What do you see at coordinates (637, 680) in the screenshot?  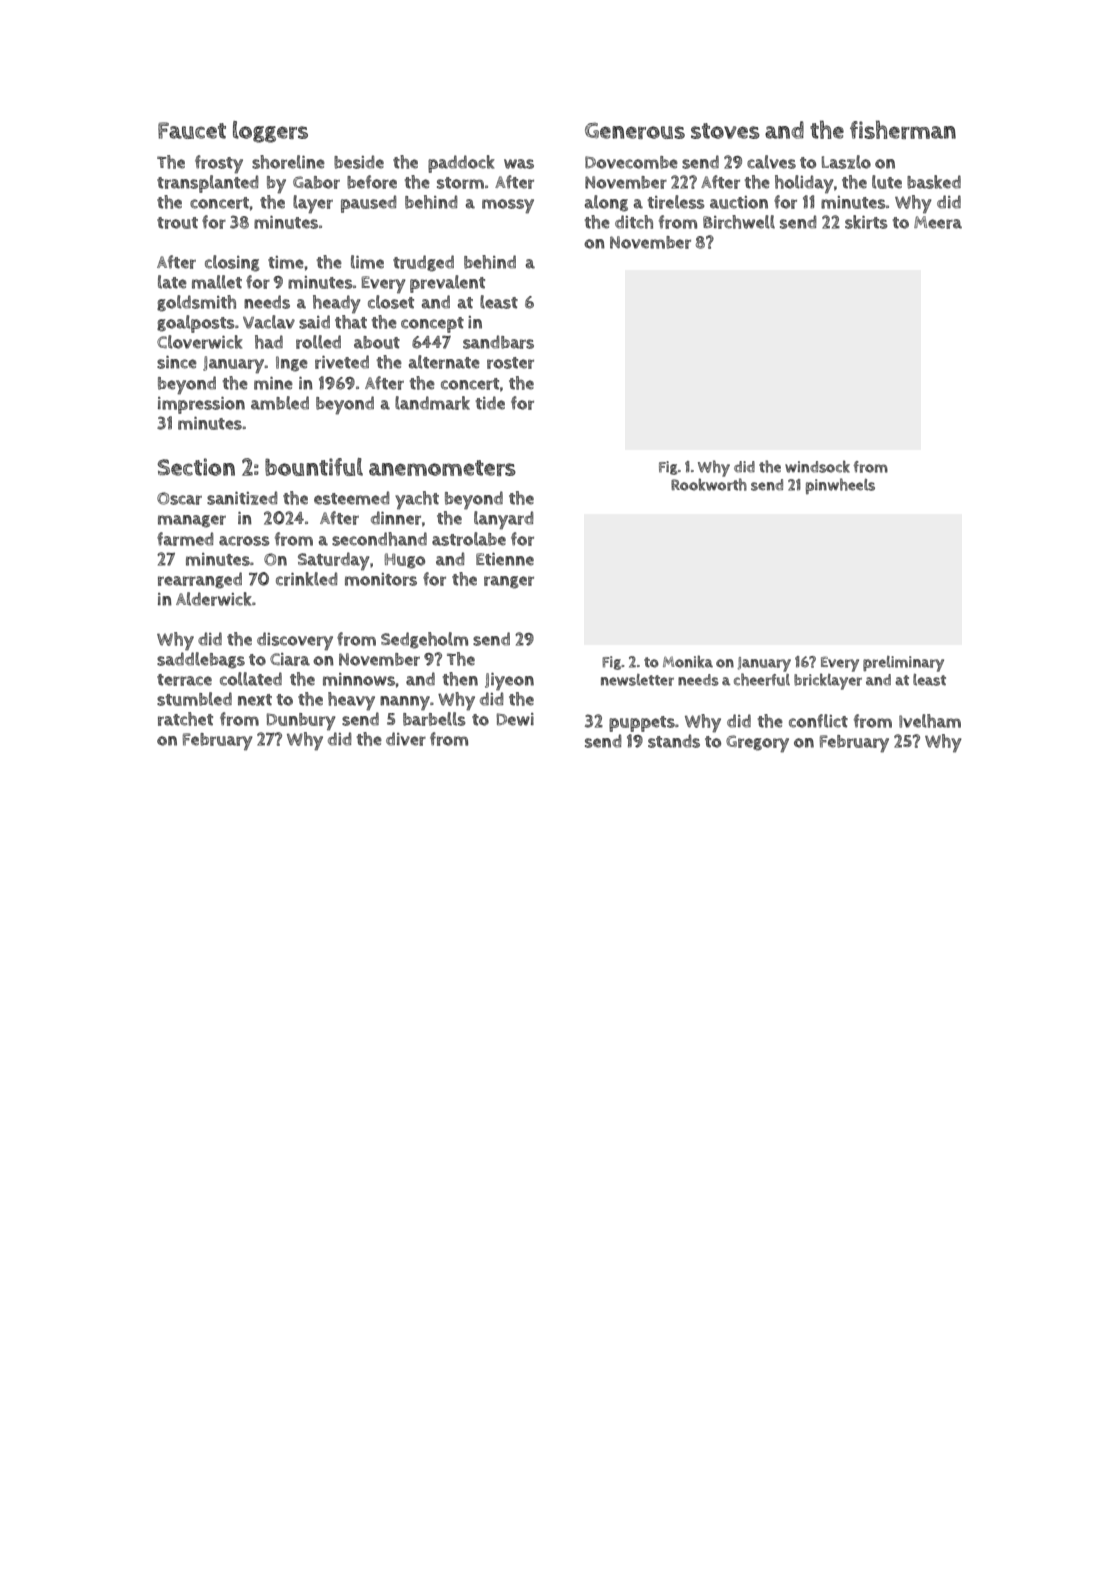 I see `newsletter` at bounding box center [637, 680].
